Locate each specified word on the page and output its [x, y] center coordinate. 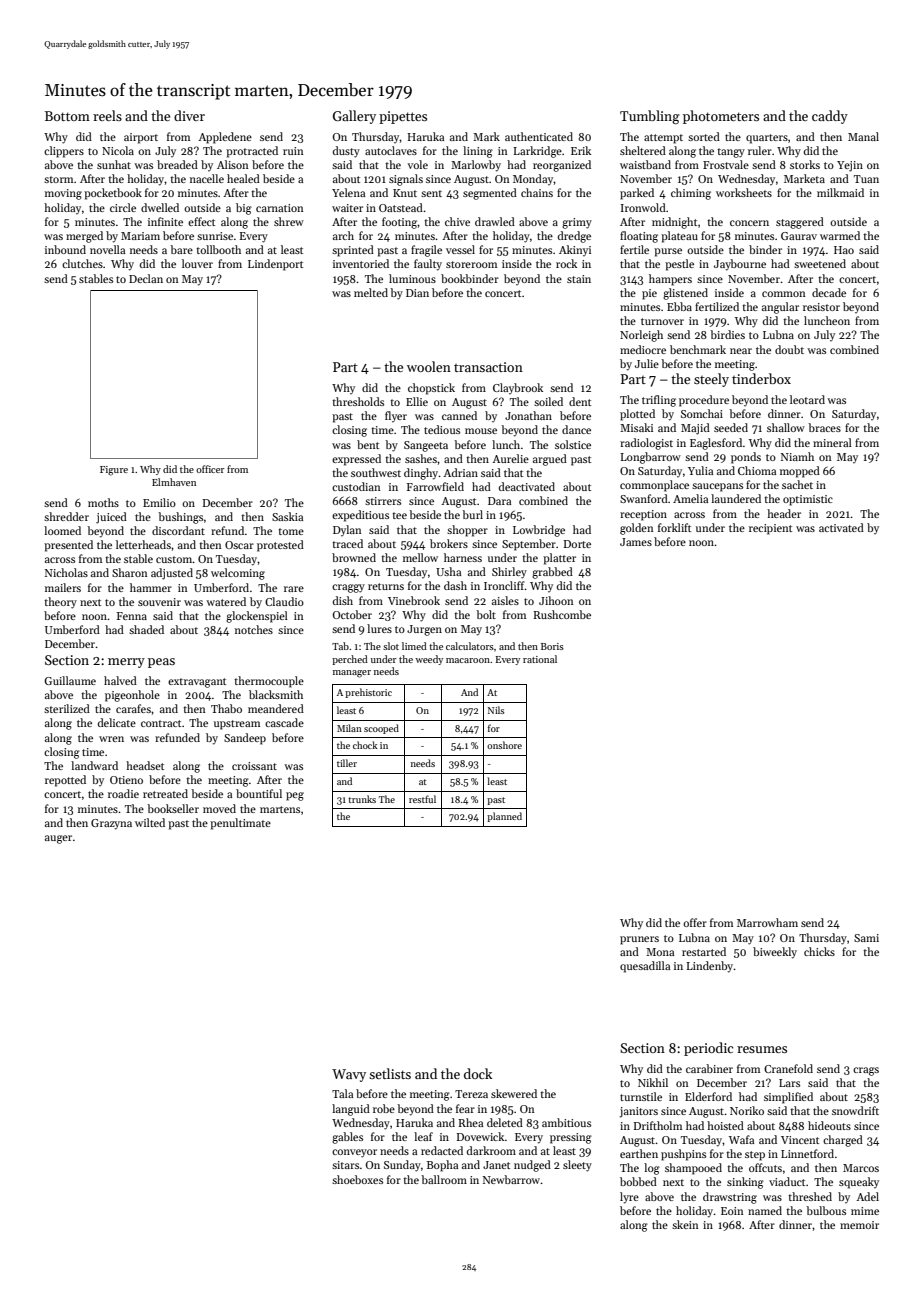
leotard [807, 399]
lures [379, 628]
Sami [866, 938]
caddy [830, 117]
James [636, 542]
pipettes [403, 117]
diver [189, 115]
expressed [356, 460]
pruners [639, 940]
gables [347, 1138]
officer [210, 469]
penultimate [240, 824]
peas [161, 663]
